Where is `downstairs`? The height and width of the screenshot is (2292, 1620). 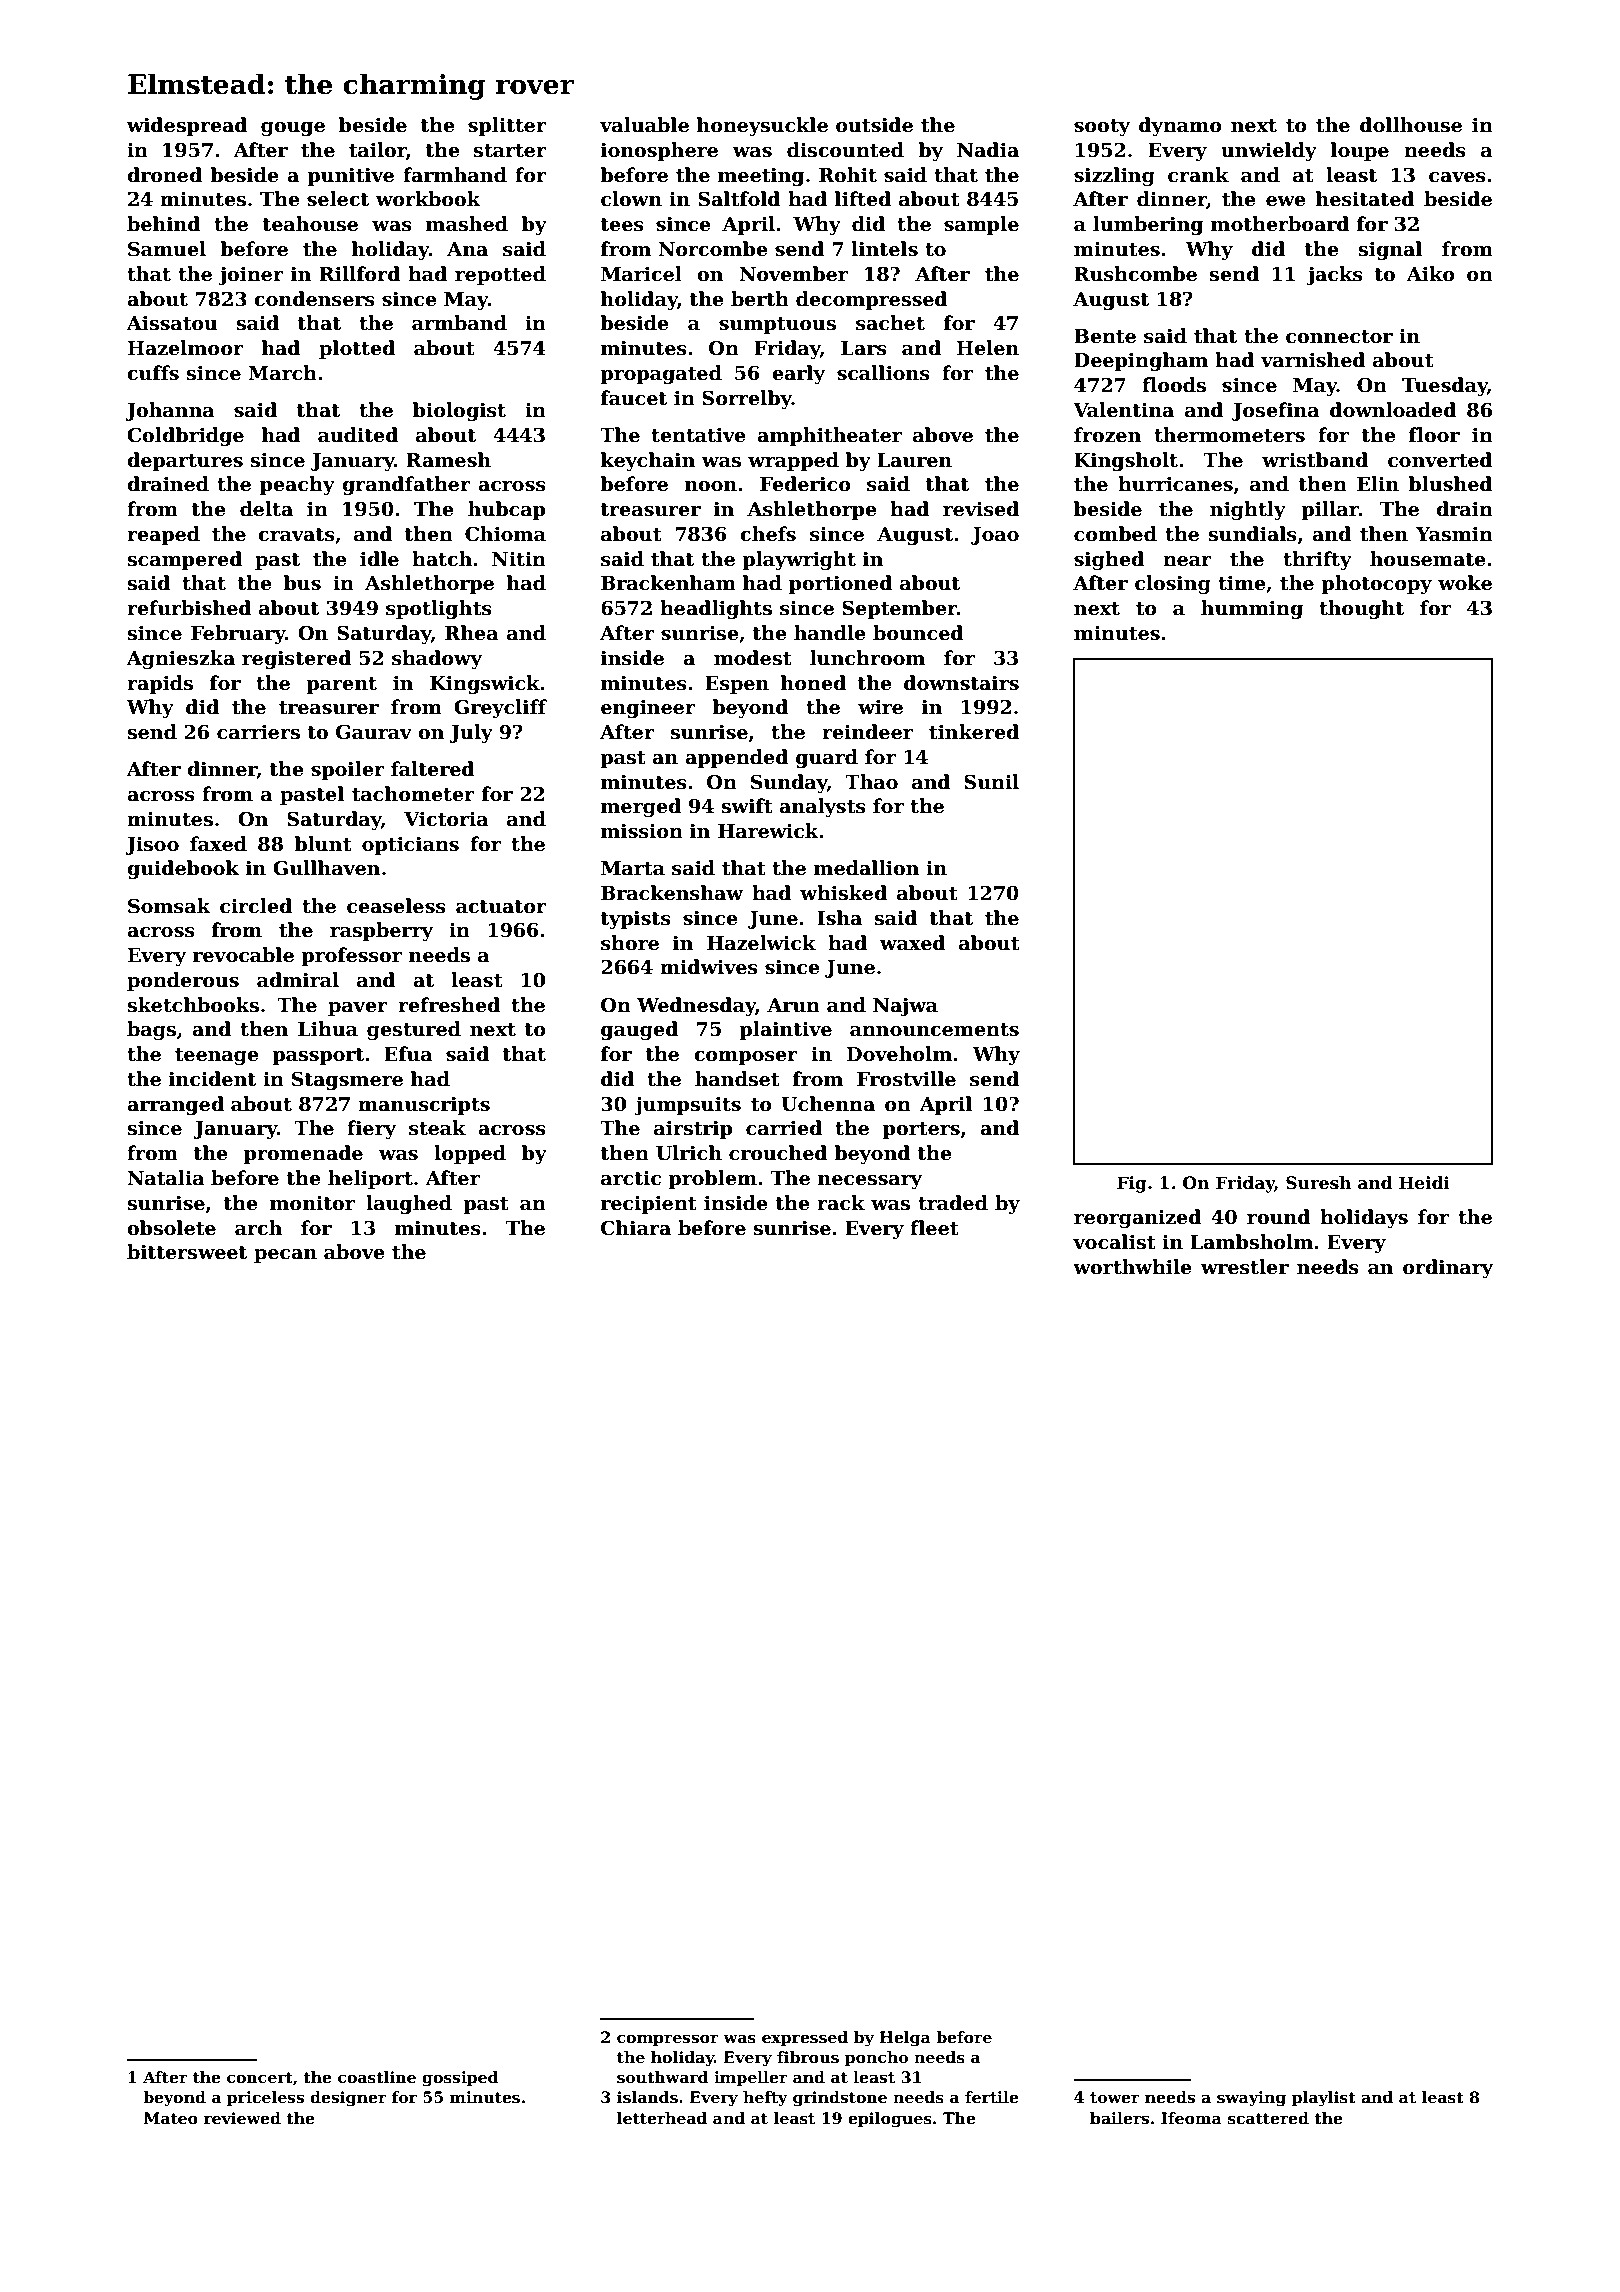 downstairs is located at coordinates (961, 683).
